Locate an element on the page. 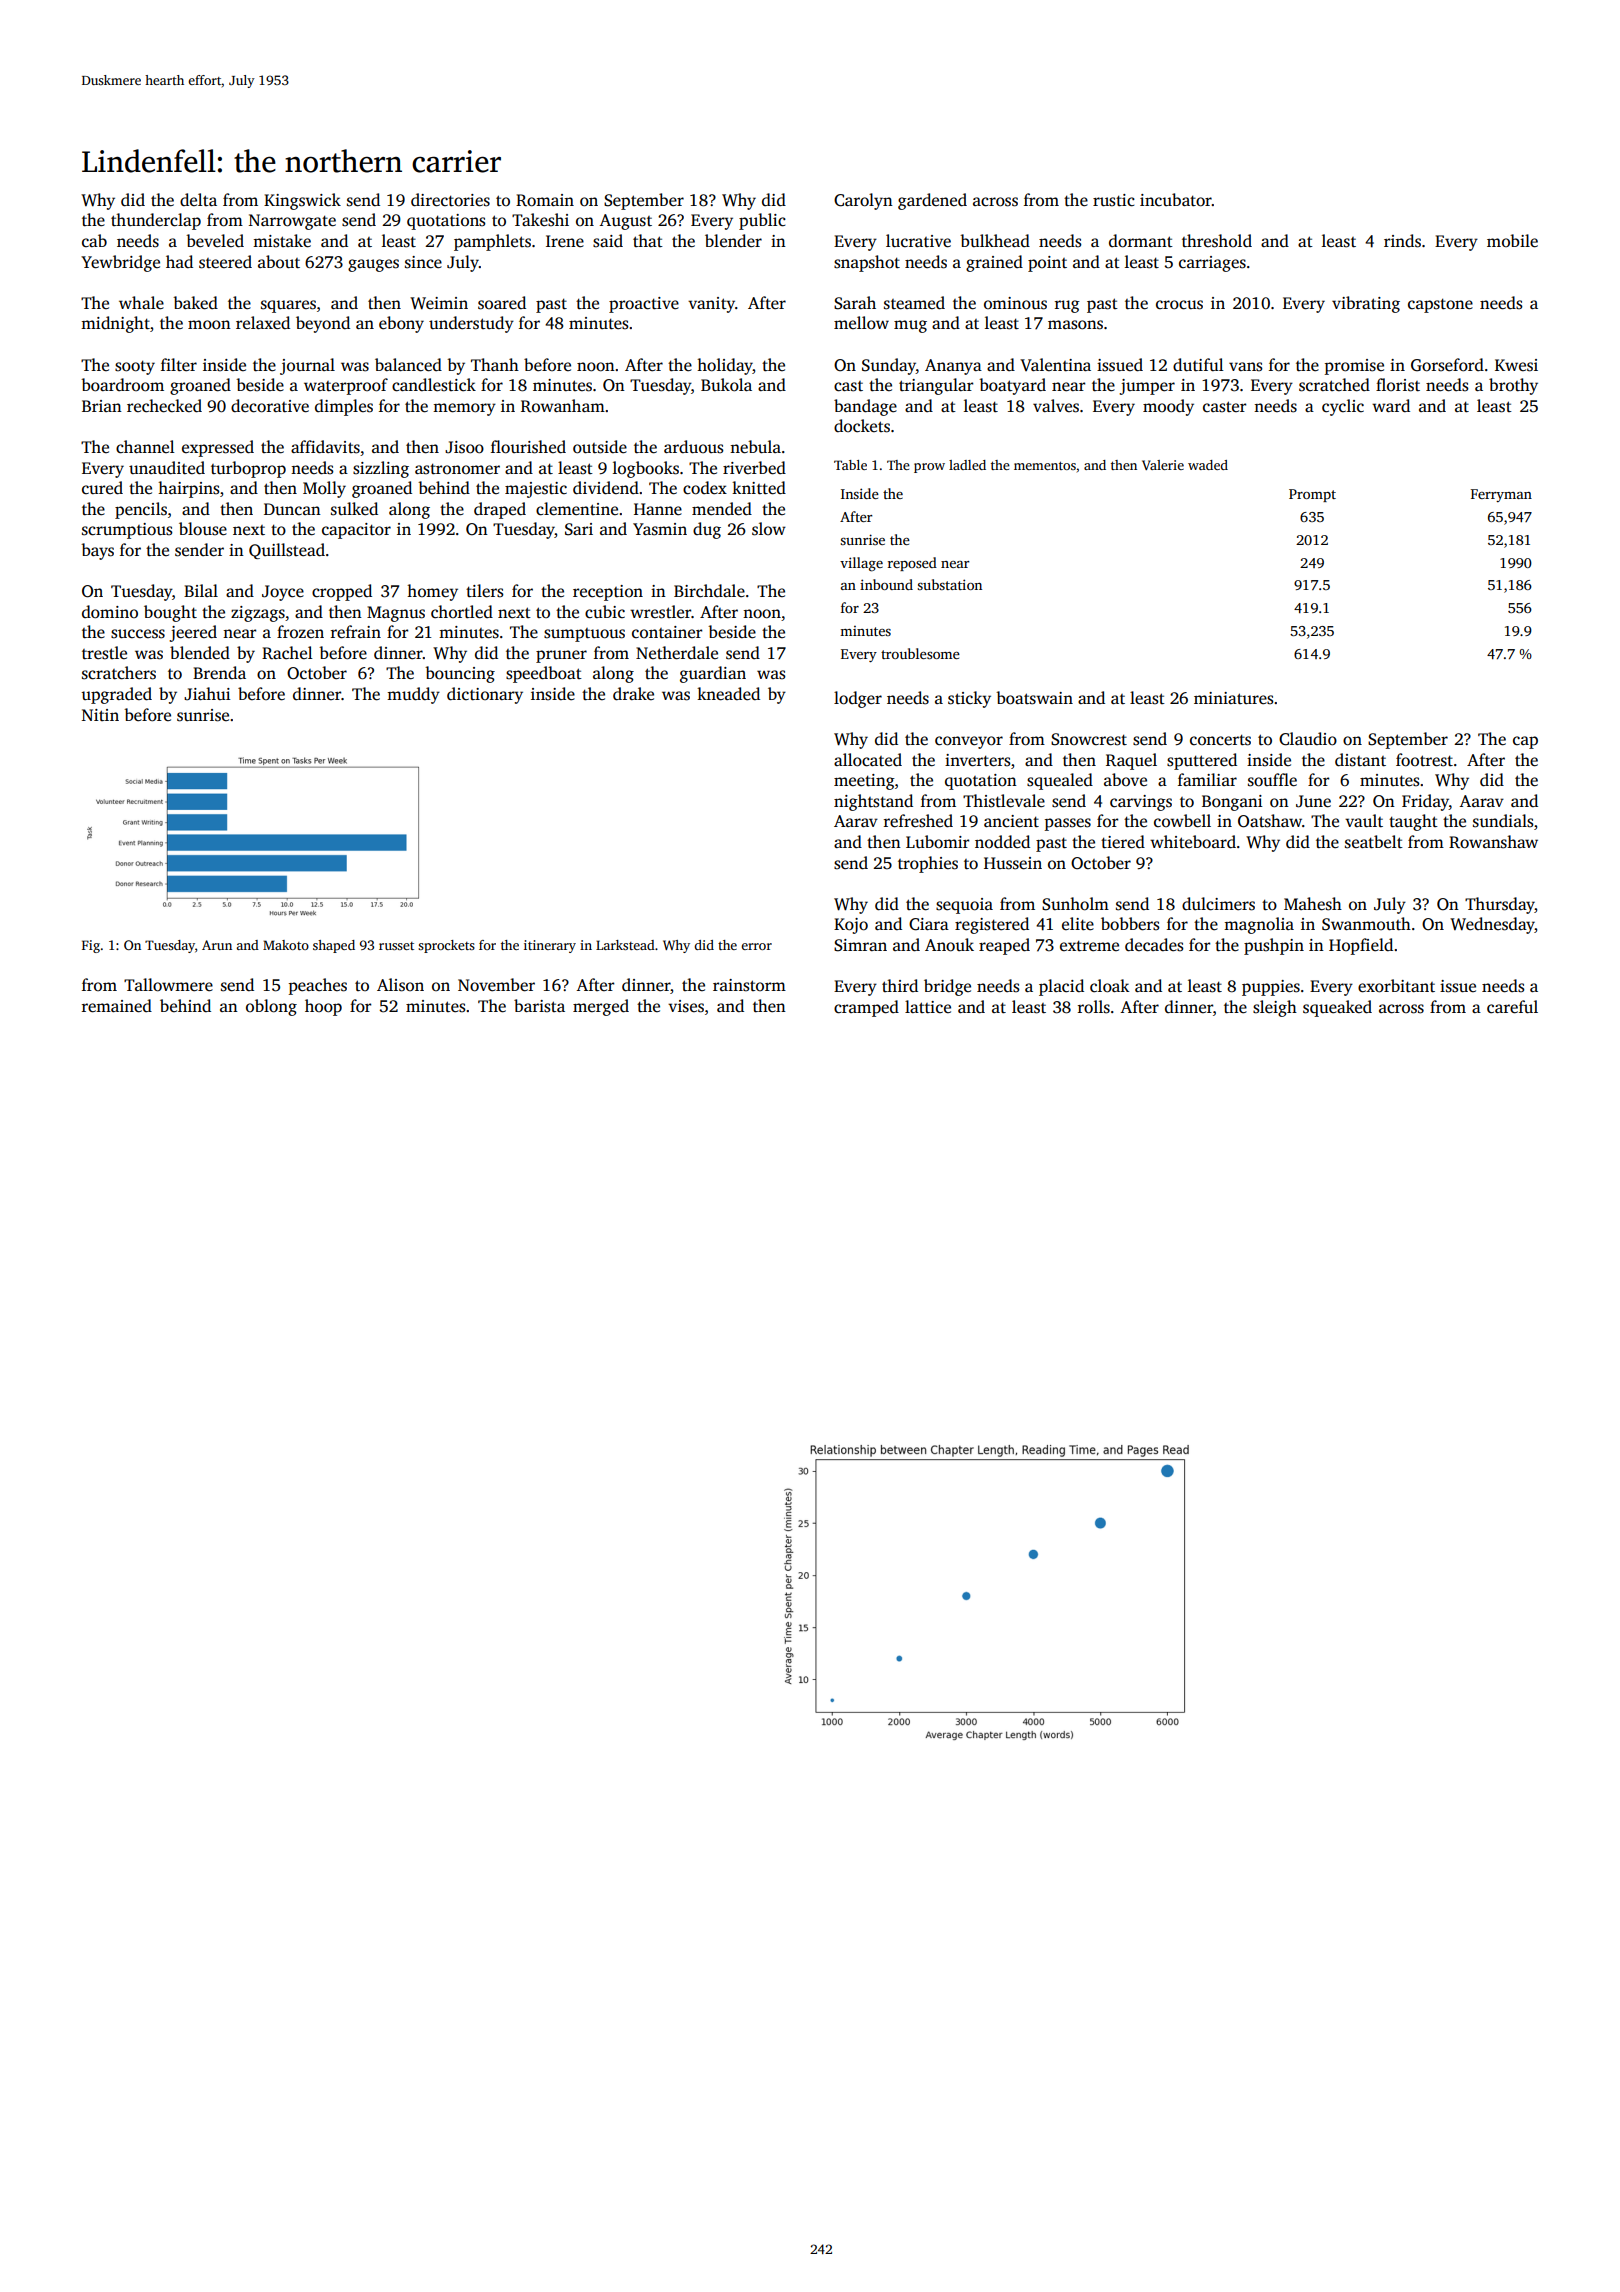 This document has height=2292, width=1620. pamphlets is located at coordinates (492, 242).
